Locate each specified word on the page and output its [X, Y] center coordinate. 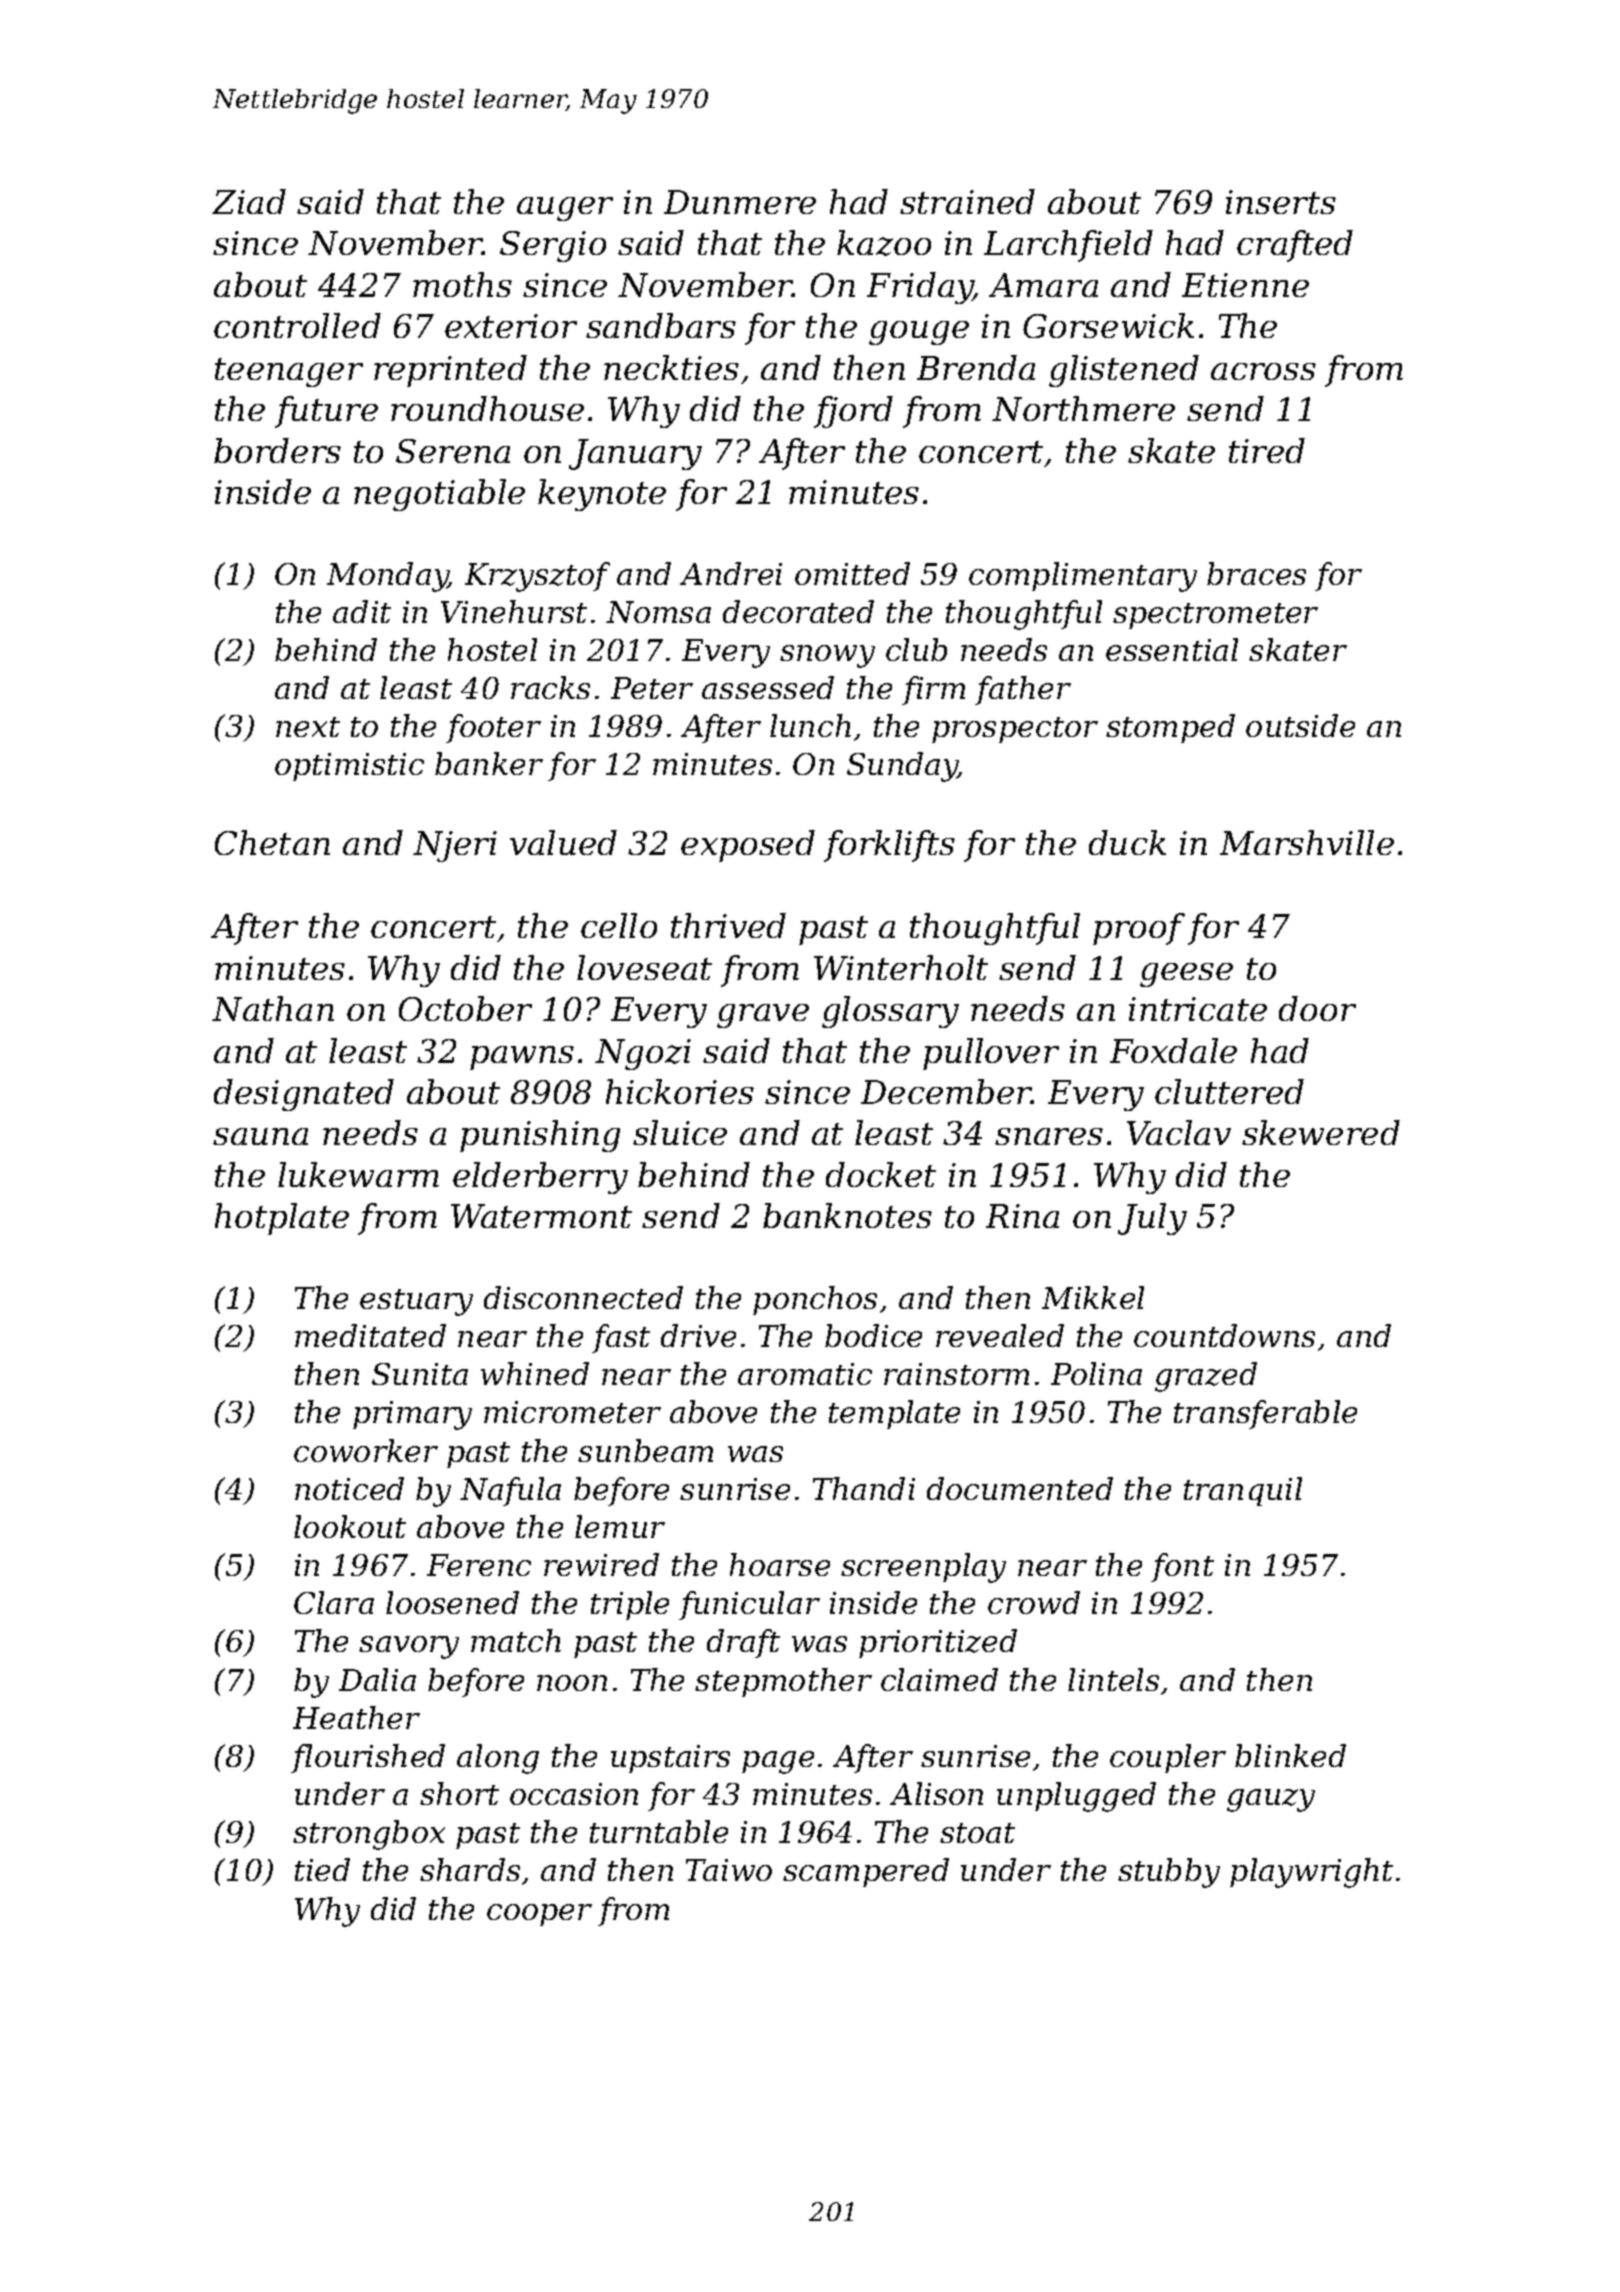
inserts [1281, 202]
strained [967, 201]
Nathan [273, 1008]
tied [322, 1869]
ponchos [815, 1300]
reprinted [450, 371]
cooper [539, 1915]
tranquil [1243, 1491]
